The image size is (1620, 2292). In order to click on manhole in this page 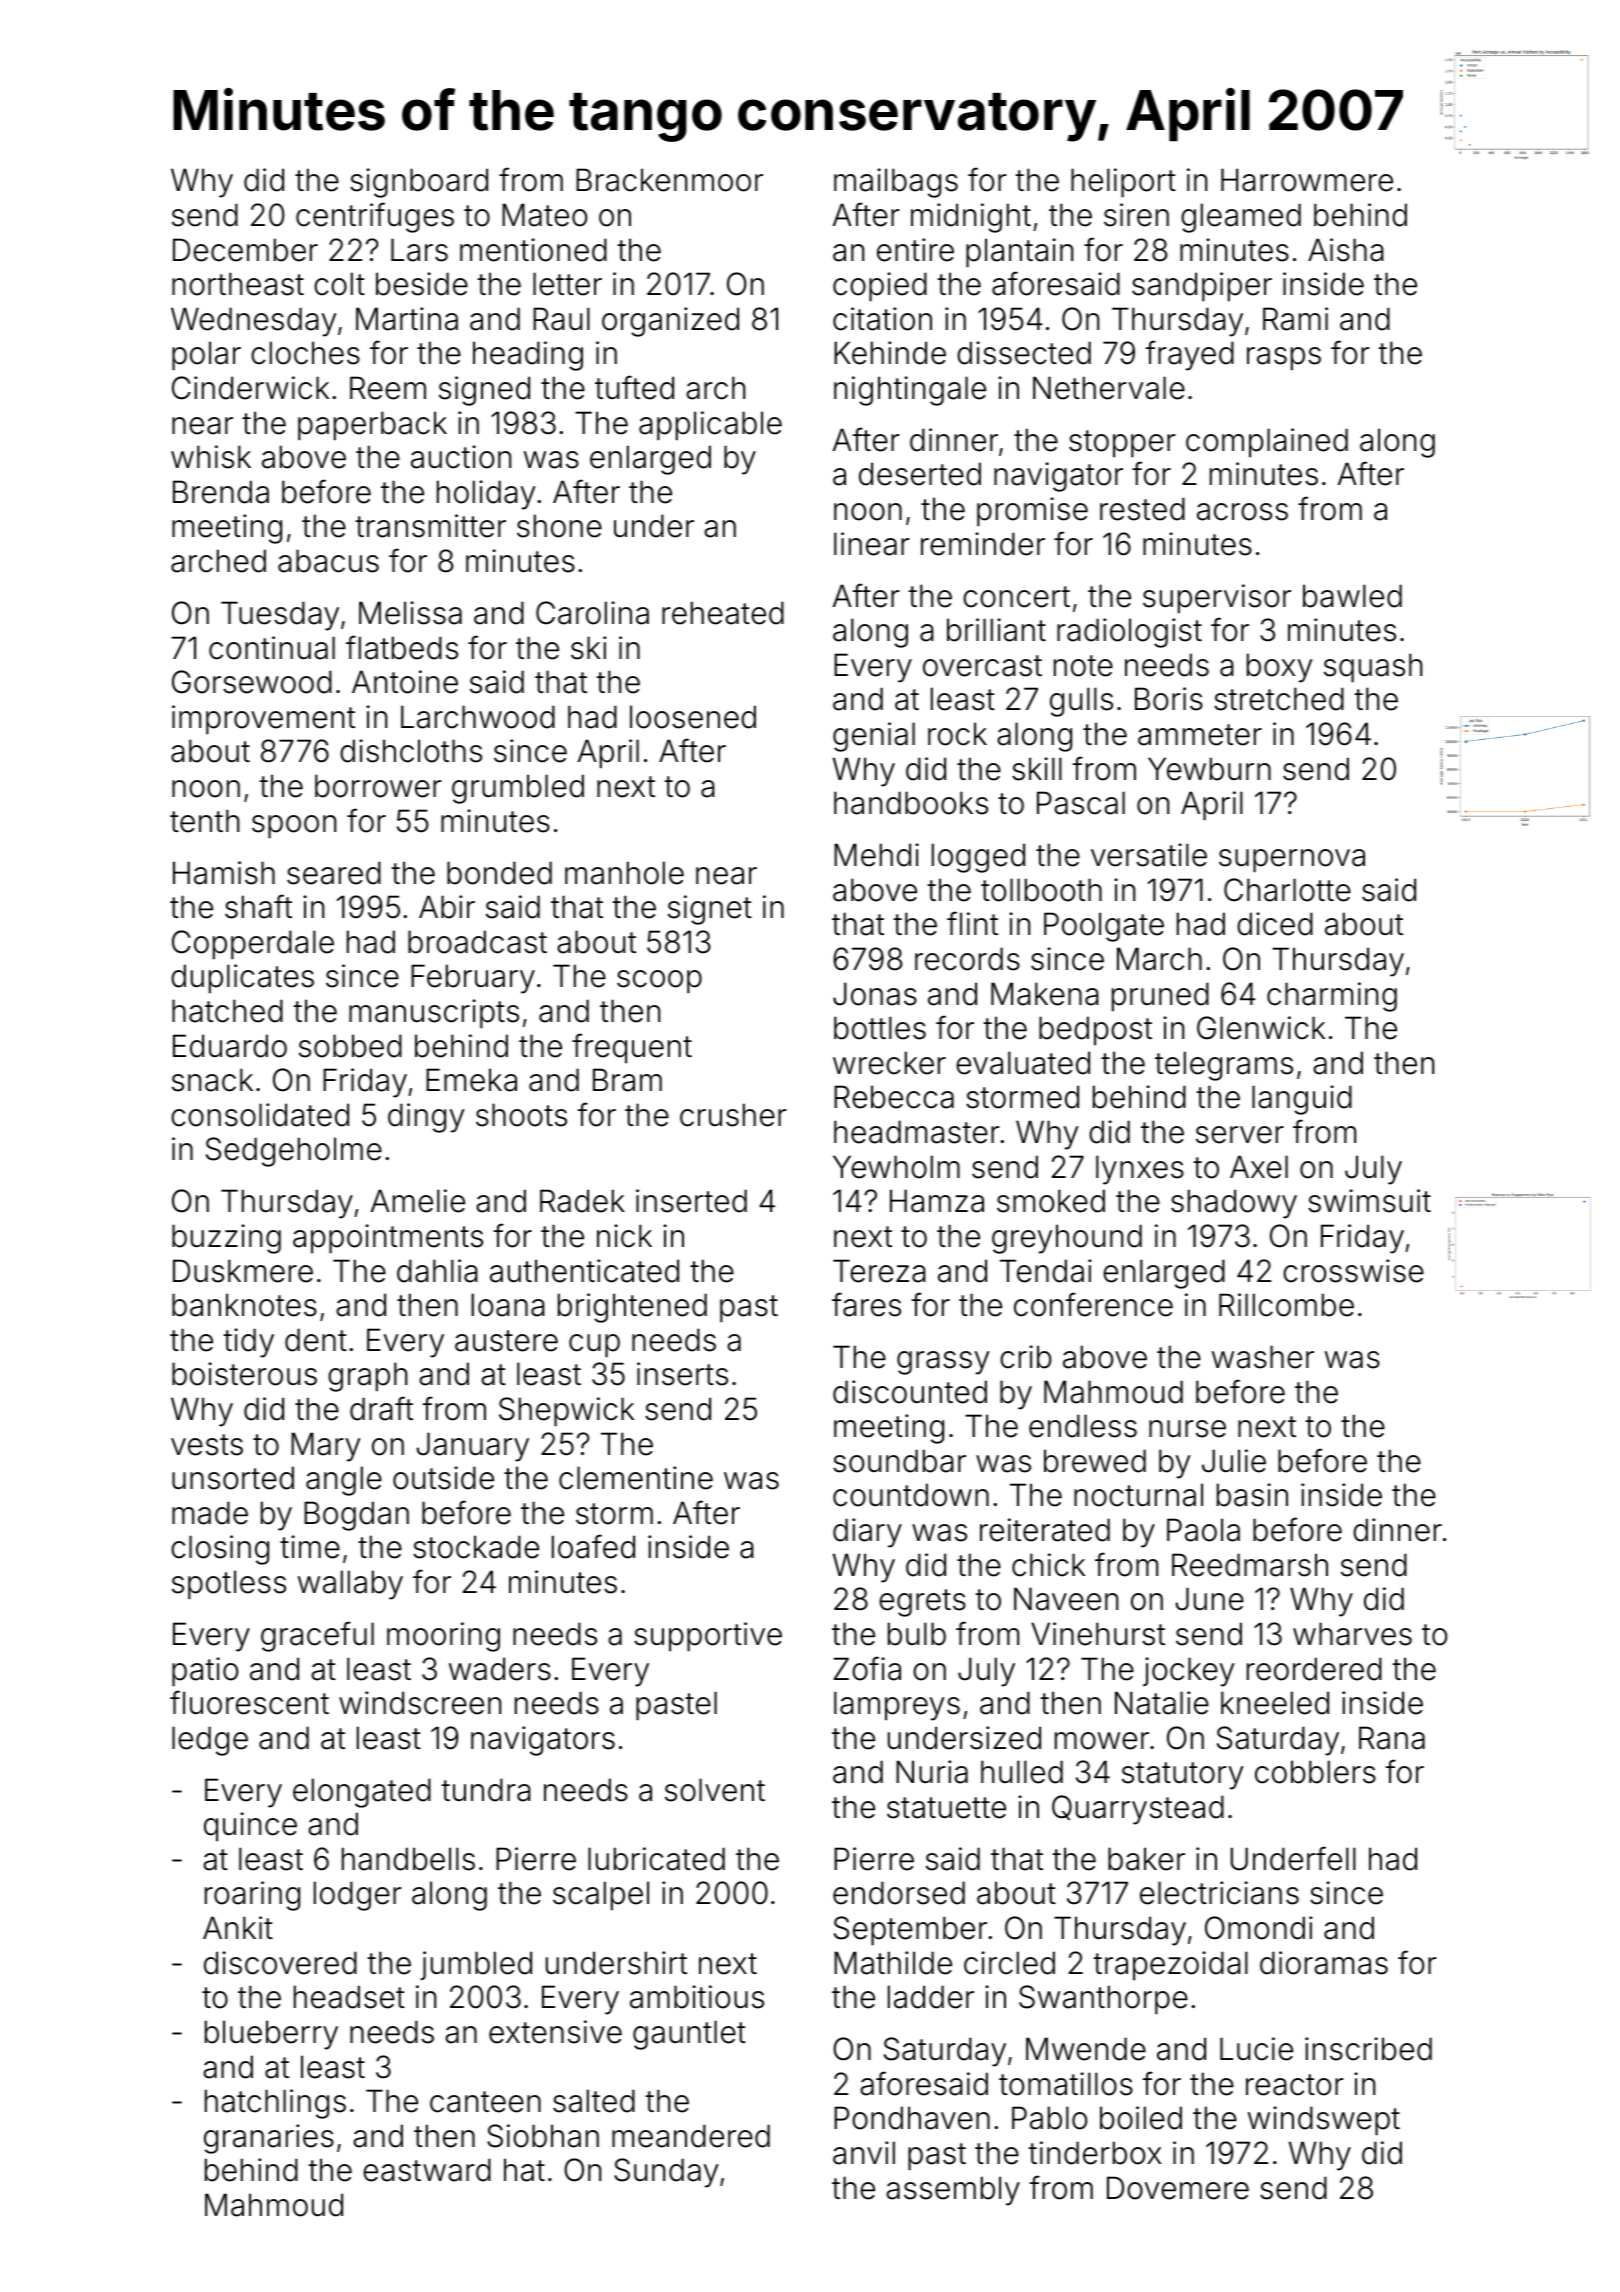, I will do `click(624, 873)`.
